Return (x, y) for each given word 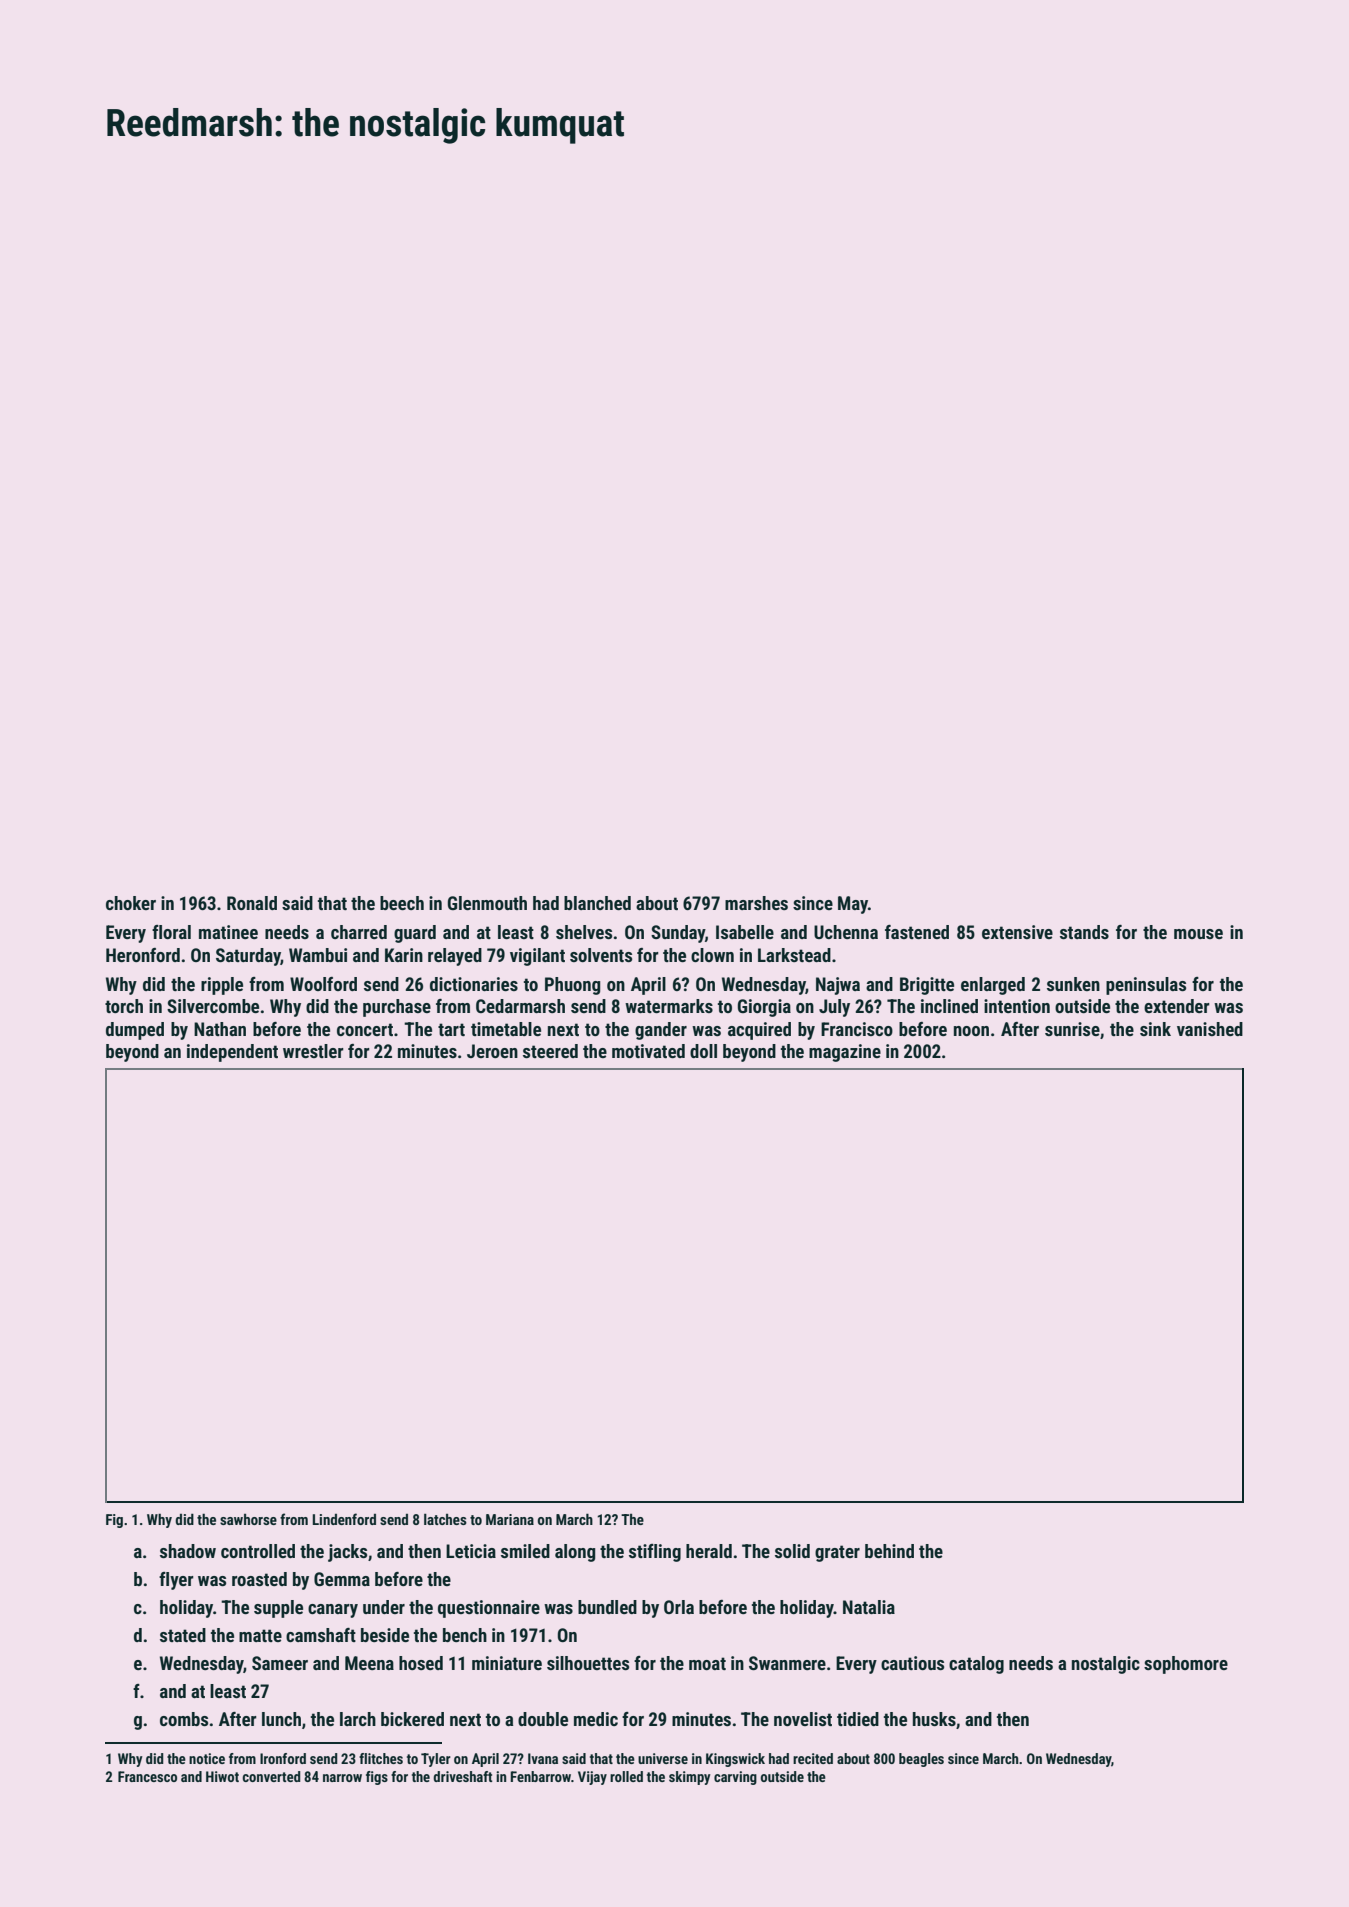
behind (889, 1551)
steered (550, 1051)
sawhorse (248, 1519)
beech (402, 903)
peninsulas (1146, 986)
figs (377, 1778)
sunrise (1072, 1029)
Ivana (543, 1758)
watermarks (669, 1006)
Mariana (510, 1519)
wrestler (313, 1051)
